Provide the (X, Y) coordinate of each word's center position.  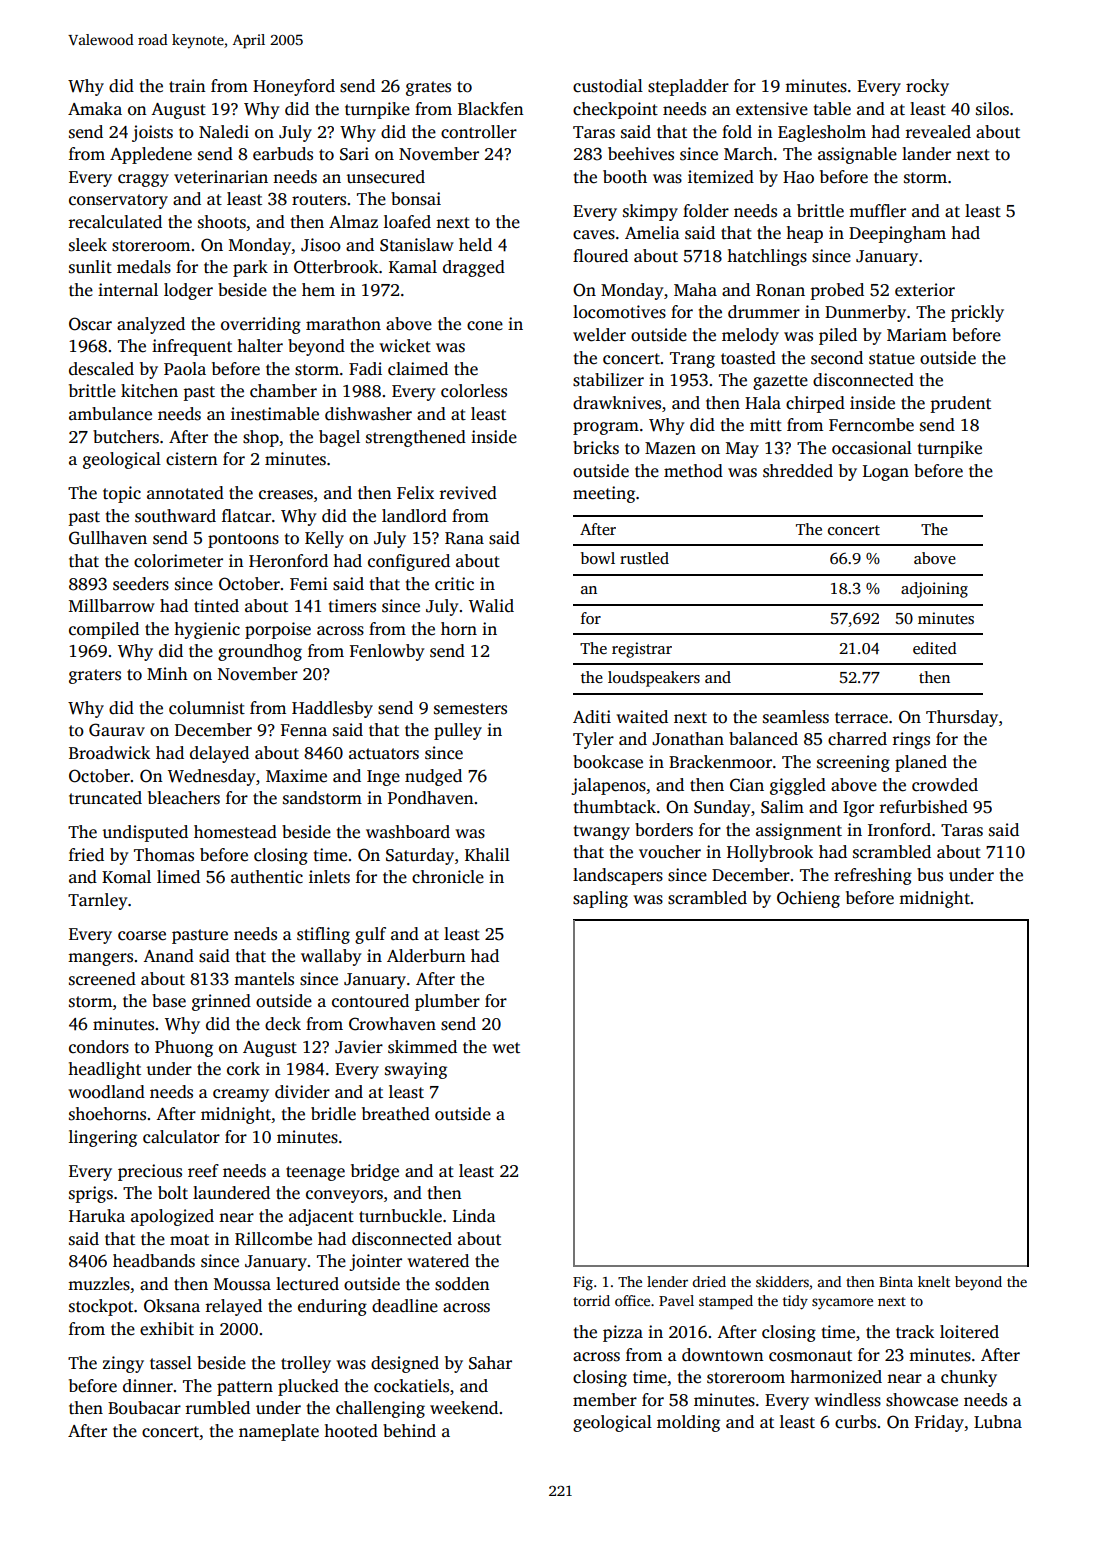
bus (930, 875)
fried (86, 855)
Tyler (593, 740)
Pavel (676, 1300)
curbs (855, 1422)
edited (935, 648)
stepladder (688, 87)
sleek (88, 245)
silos (992, 109)
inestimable (275, 414)
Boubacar (144, 1408)
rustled (644, 558)
